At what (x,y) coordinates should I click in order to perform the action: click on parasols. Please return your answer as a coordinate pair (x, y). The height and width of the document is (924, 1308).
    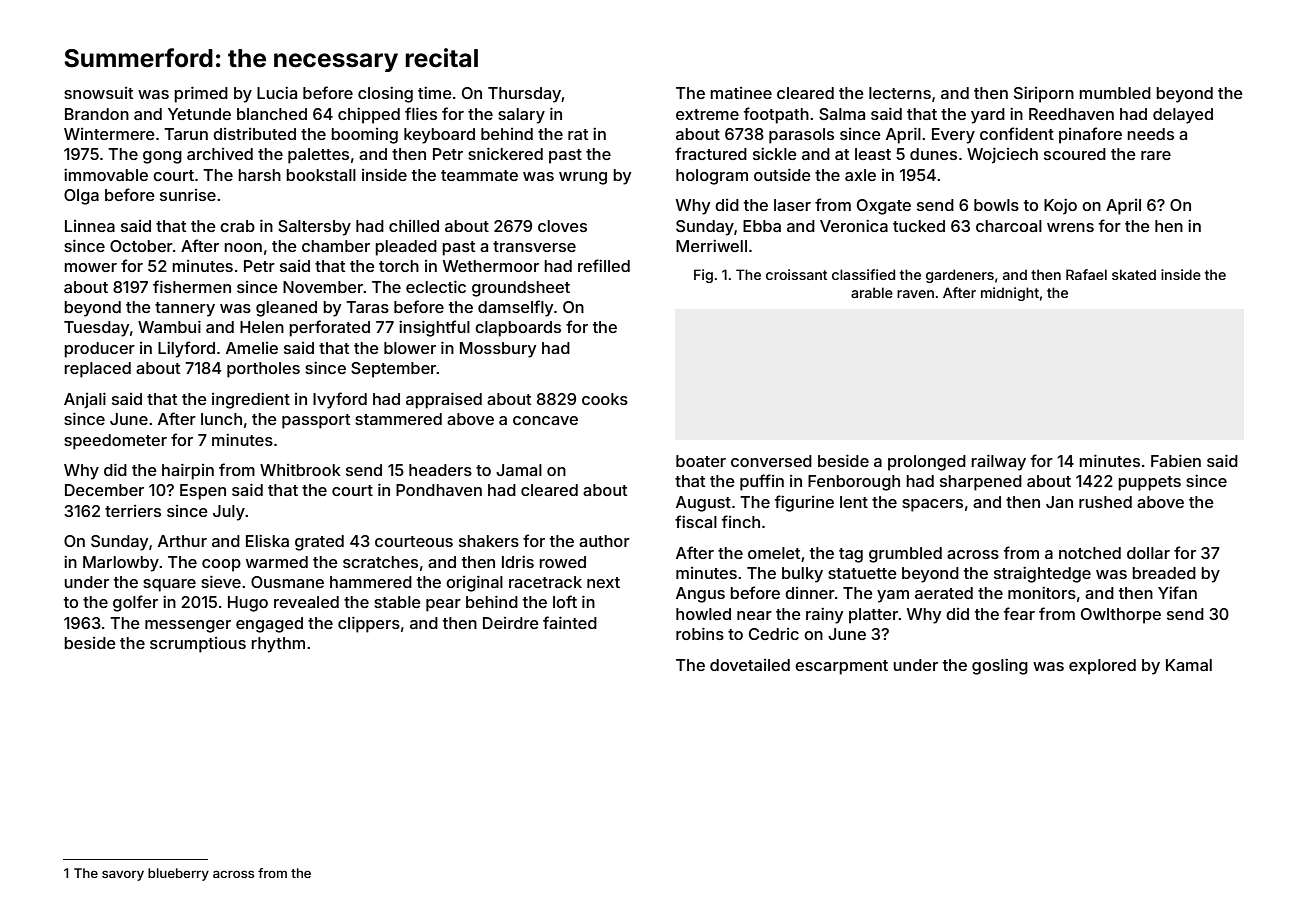
    Looking at the image, I should click on (801, 136).
